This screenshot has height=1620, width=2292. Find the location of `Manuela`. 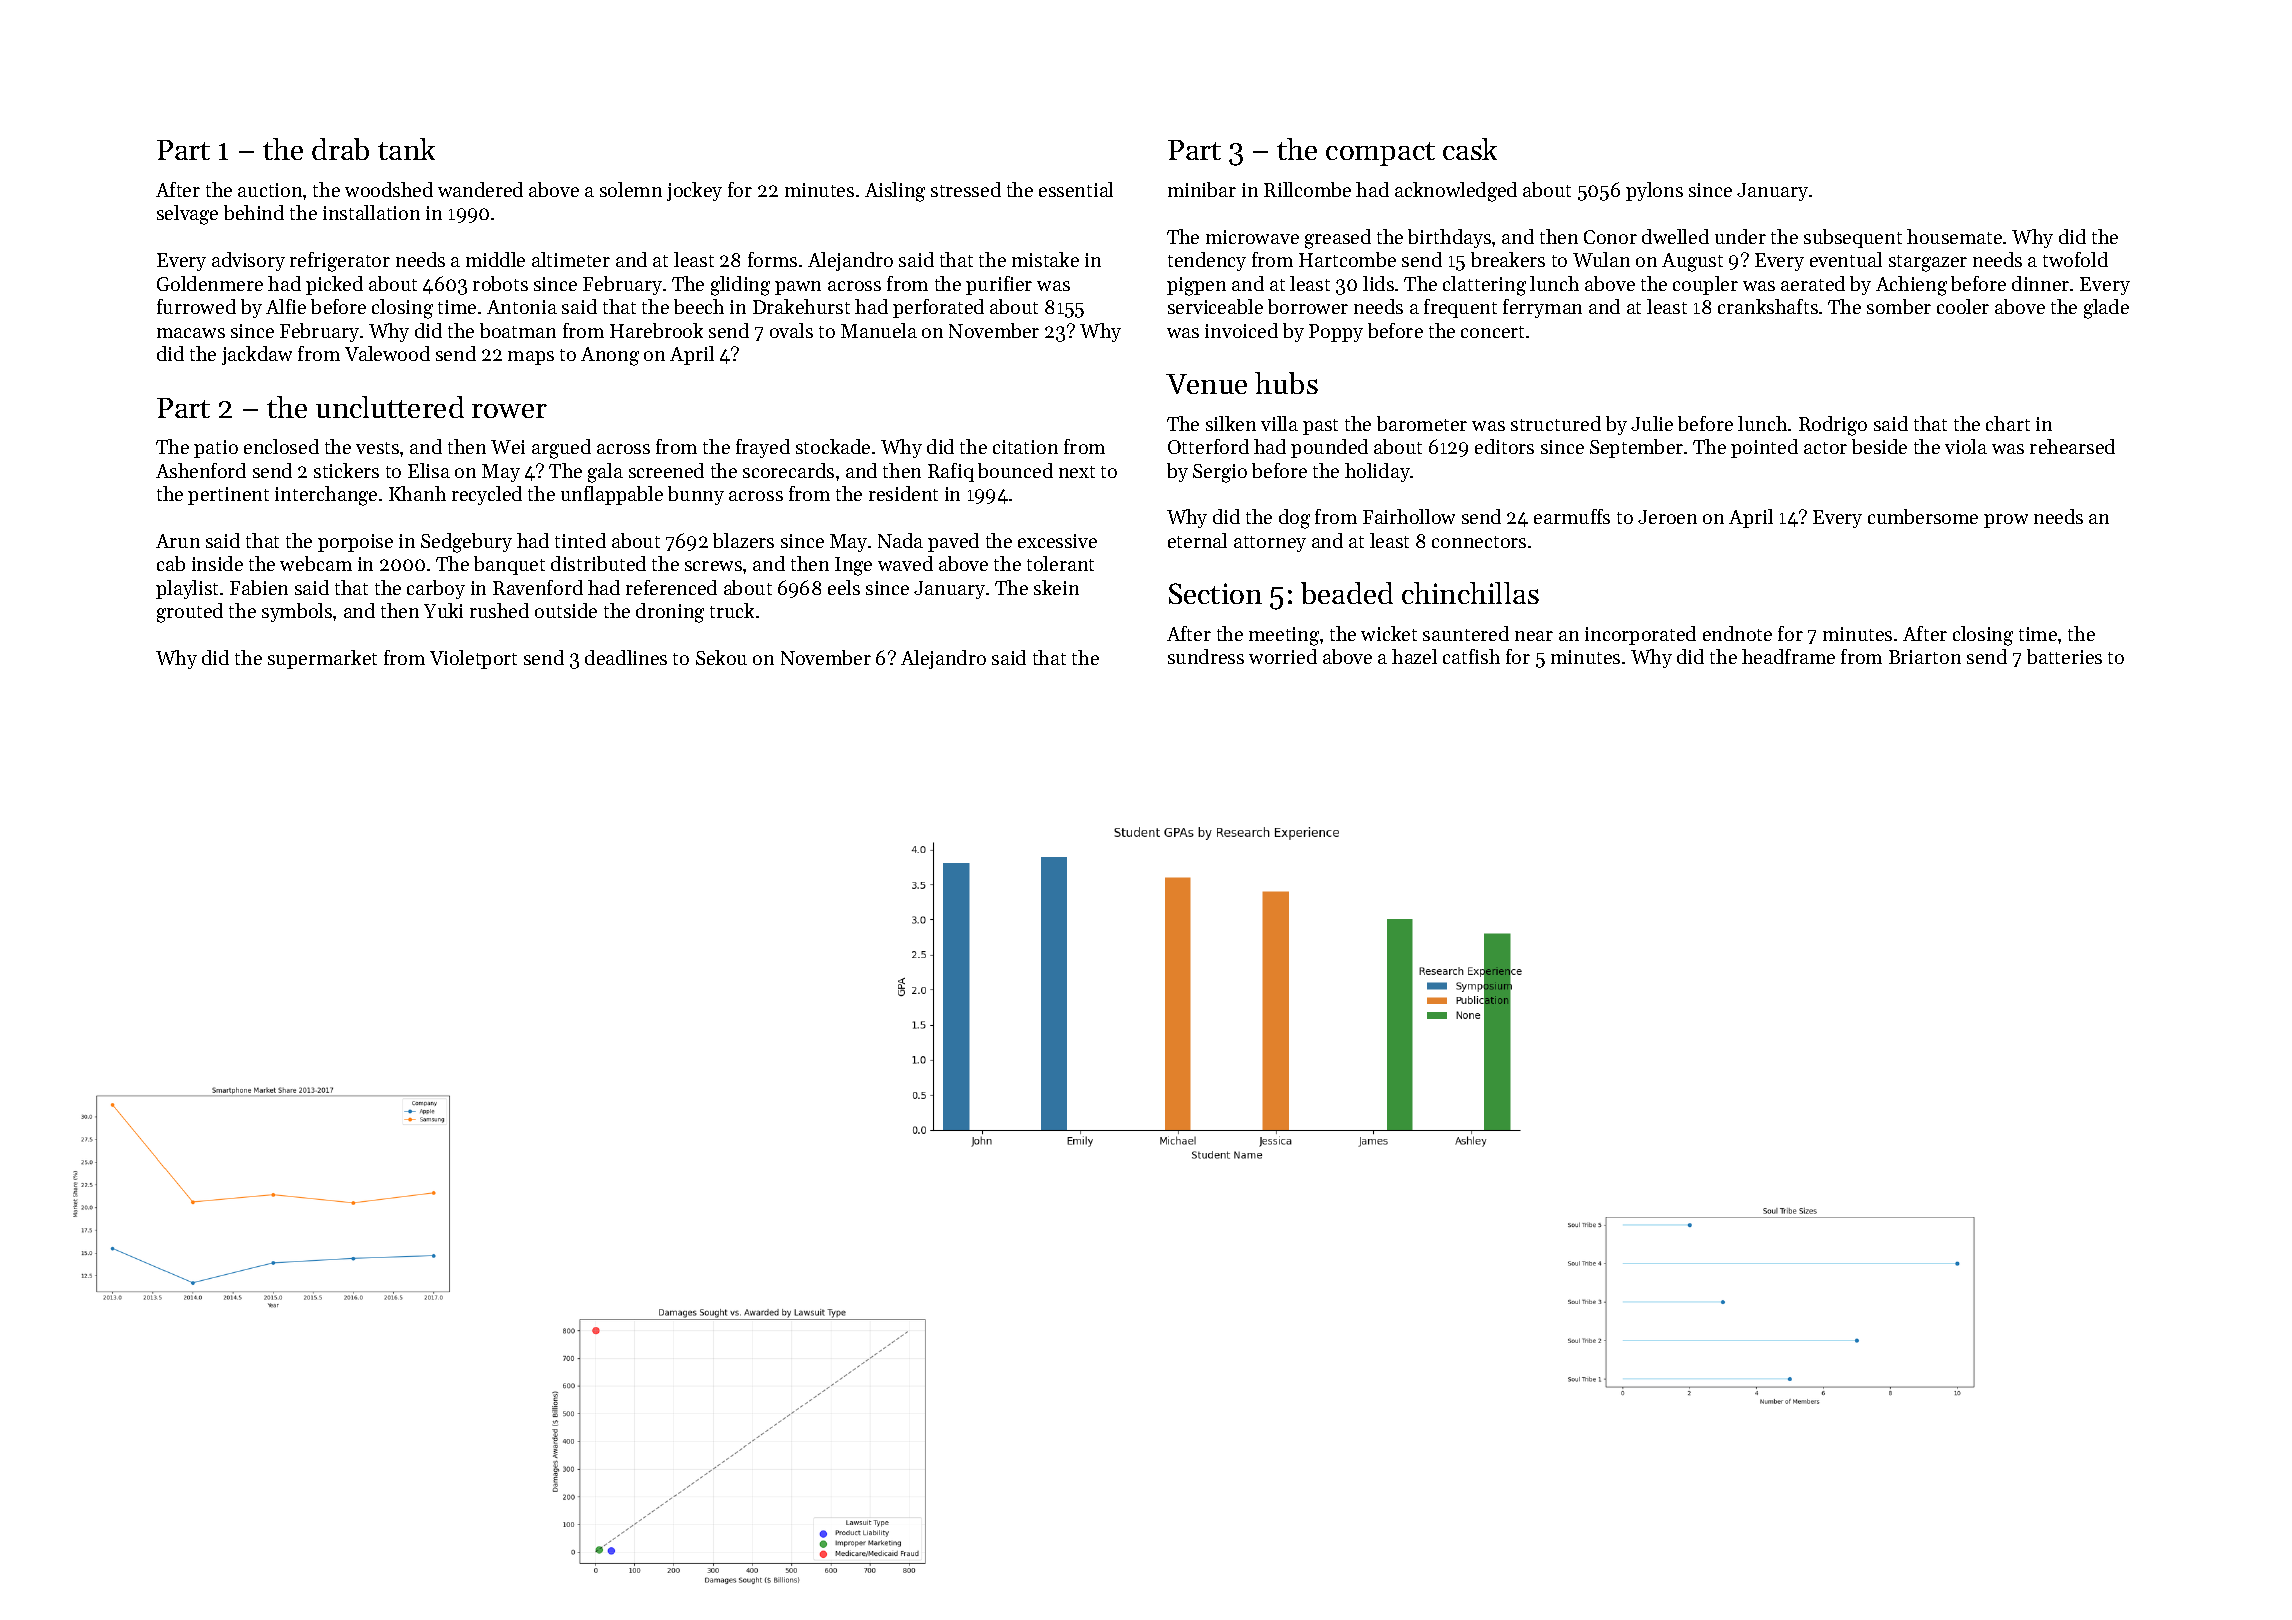

Manuela is located at coordinates (879, 330).
